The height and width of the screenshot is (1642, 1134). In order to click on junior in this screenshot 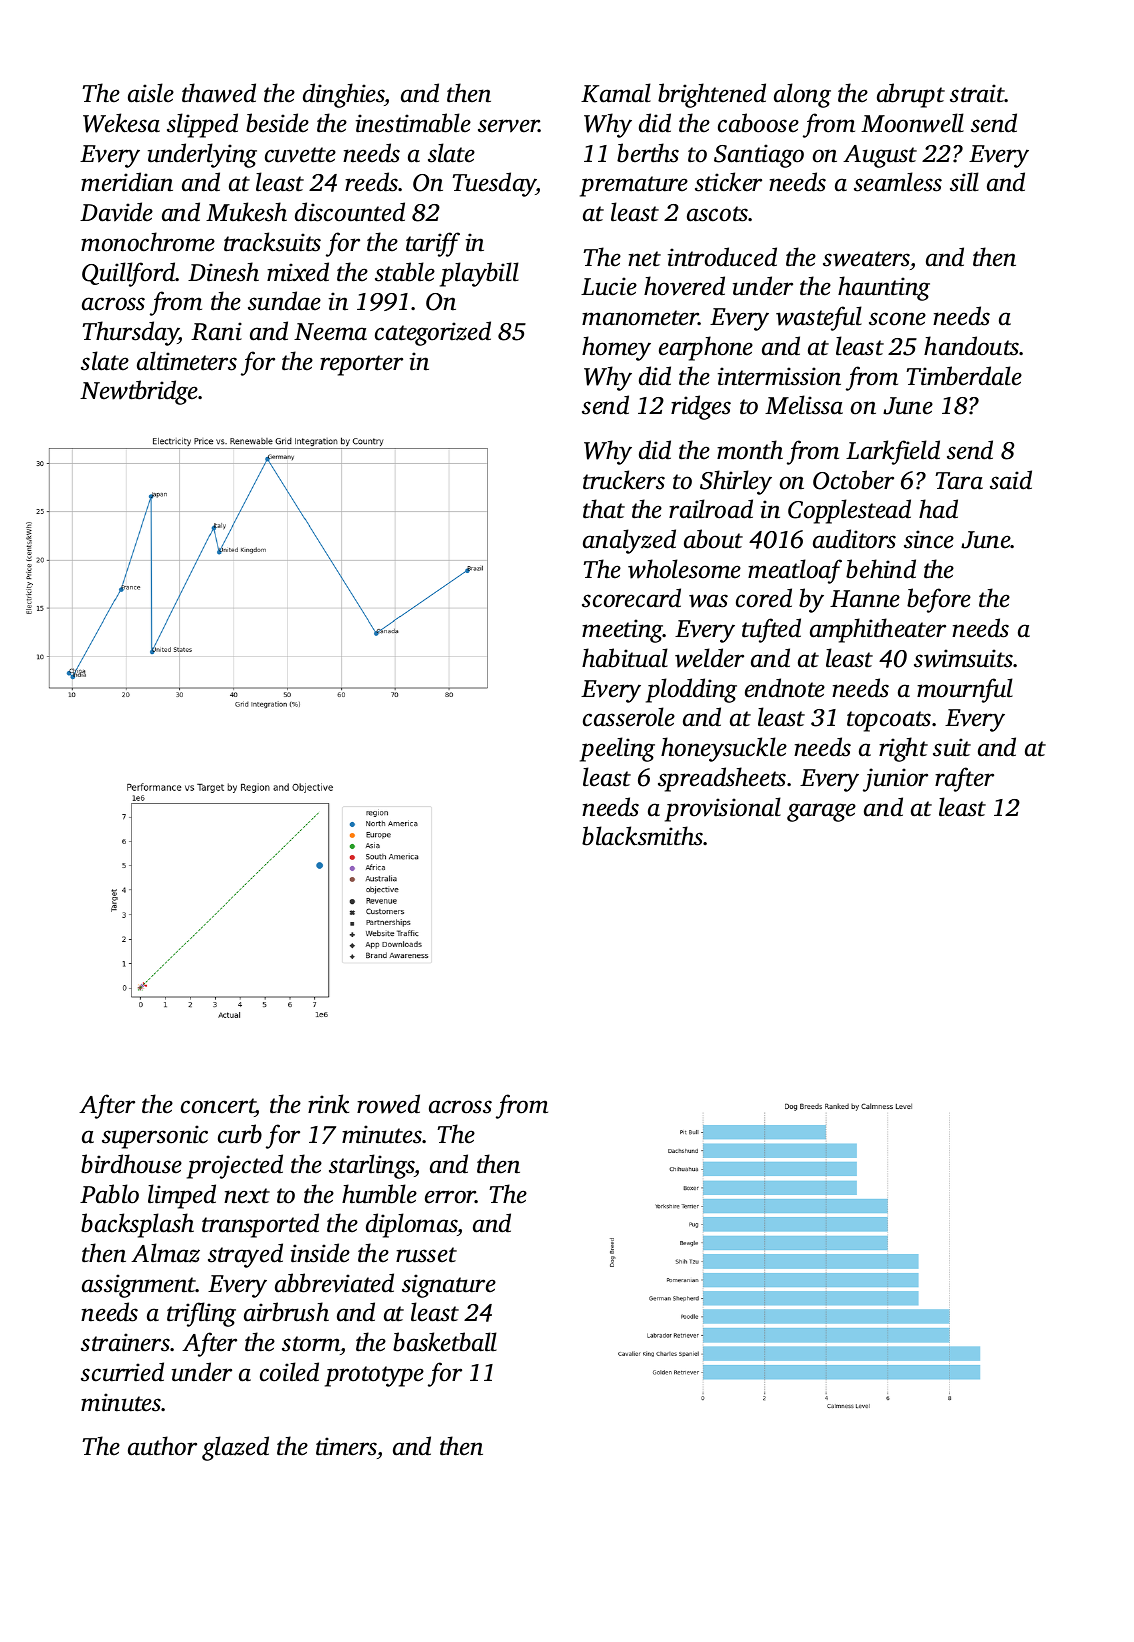, I will do `click(895, 780)`.
